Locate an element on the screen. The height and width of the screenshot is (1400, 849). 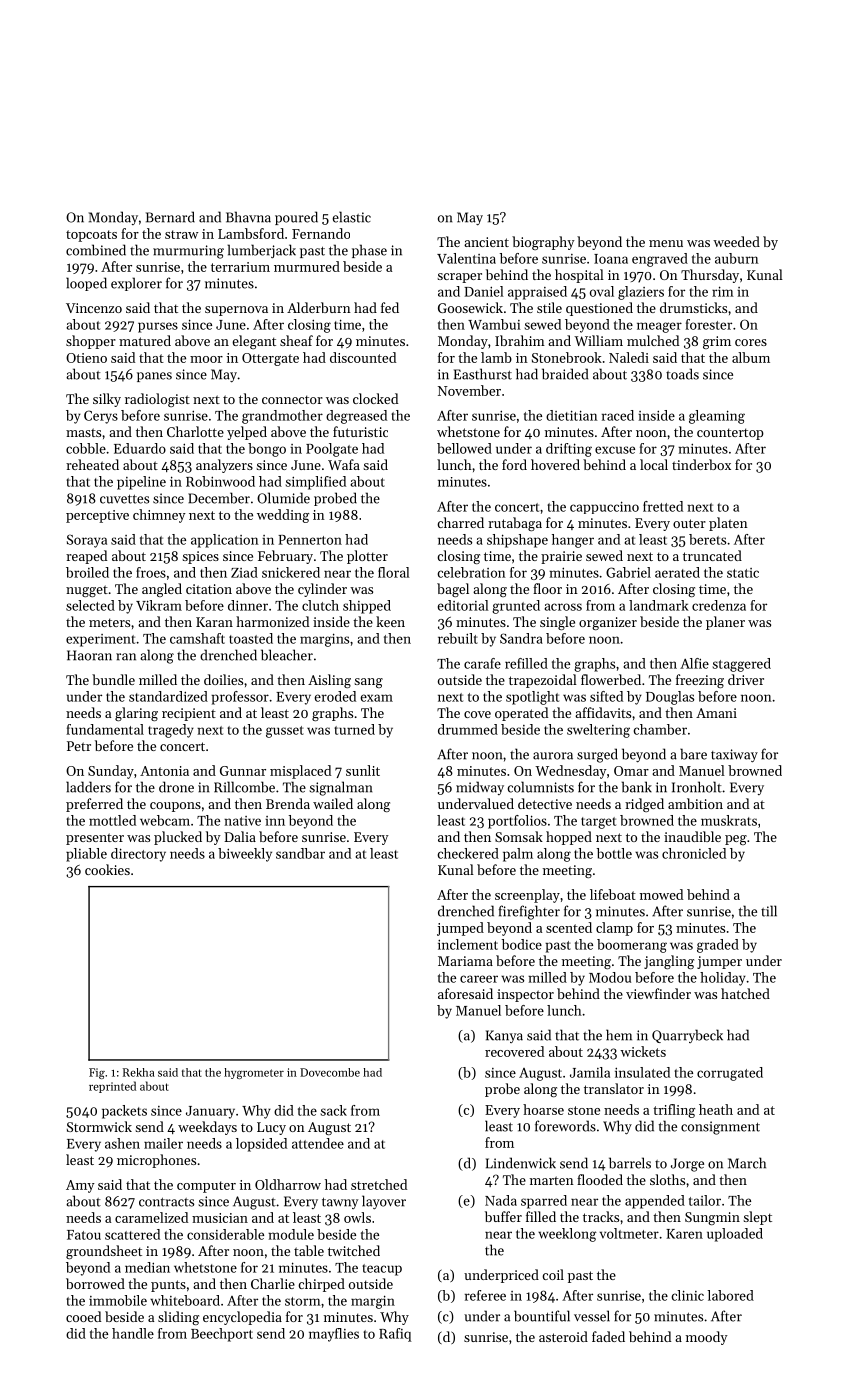
menu is located at coordinates (666, 243).
